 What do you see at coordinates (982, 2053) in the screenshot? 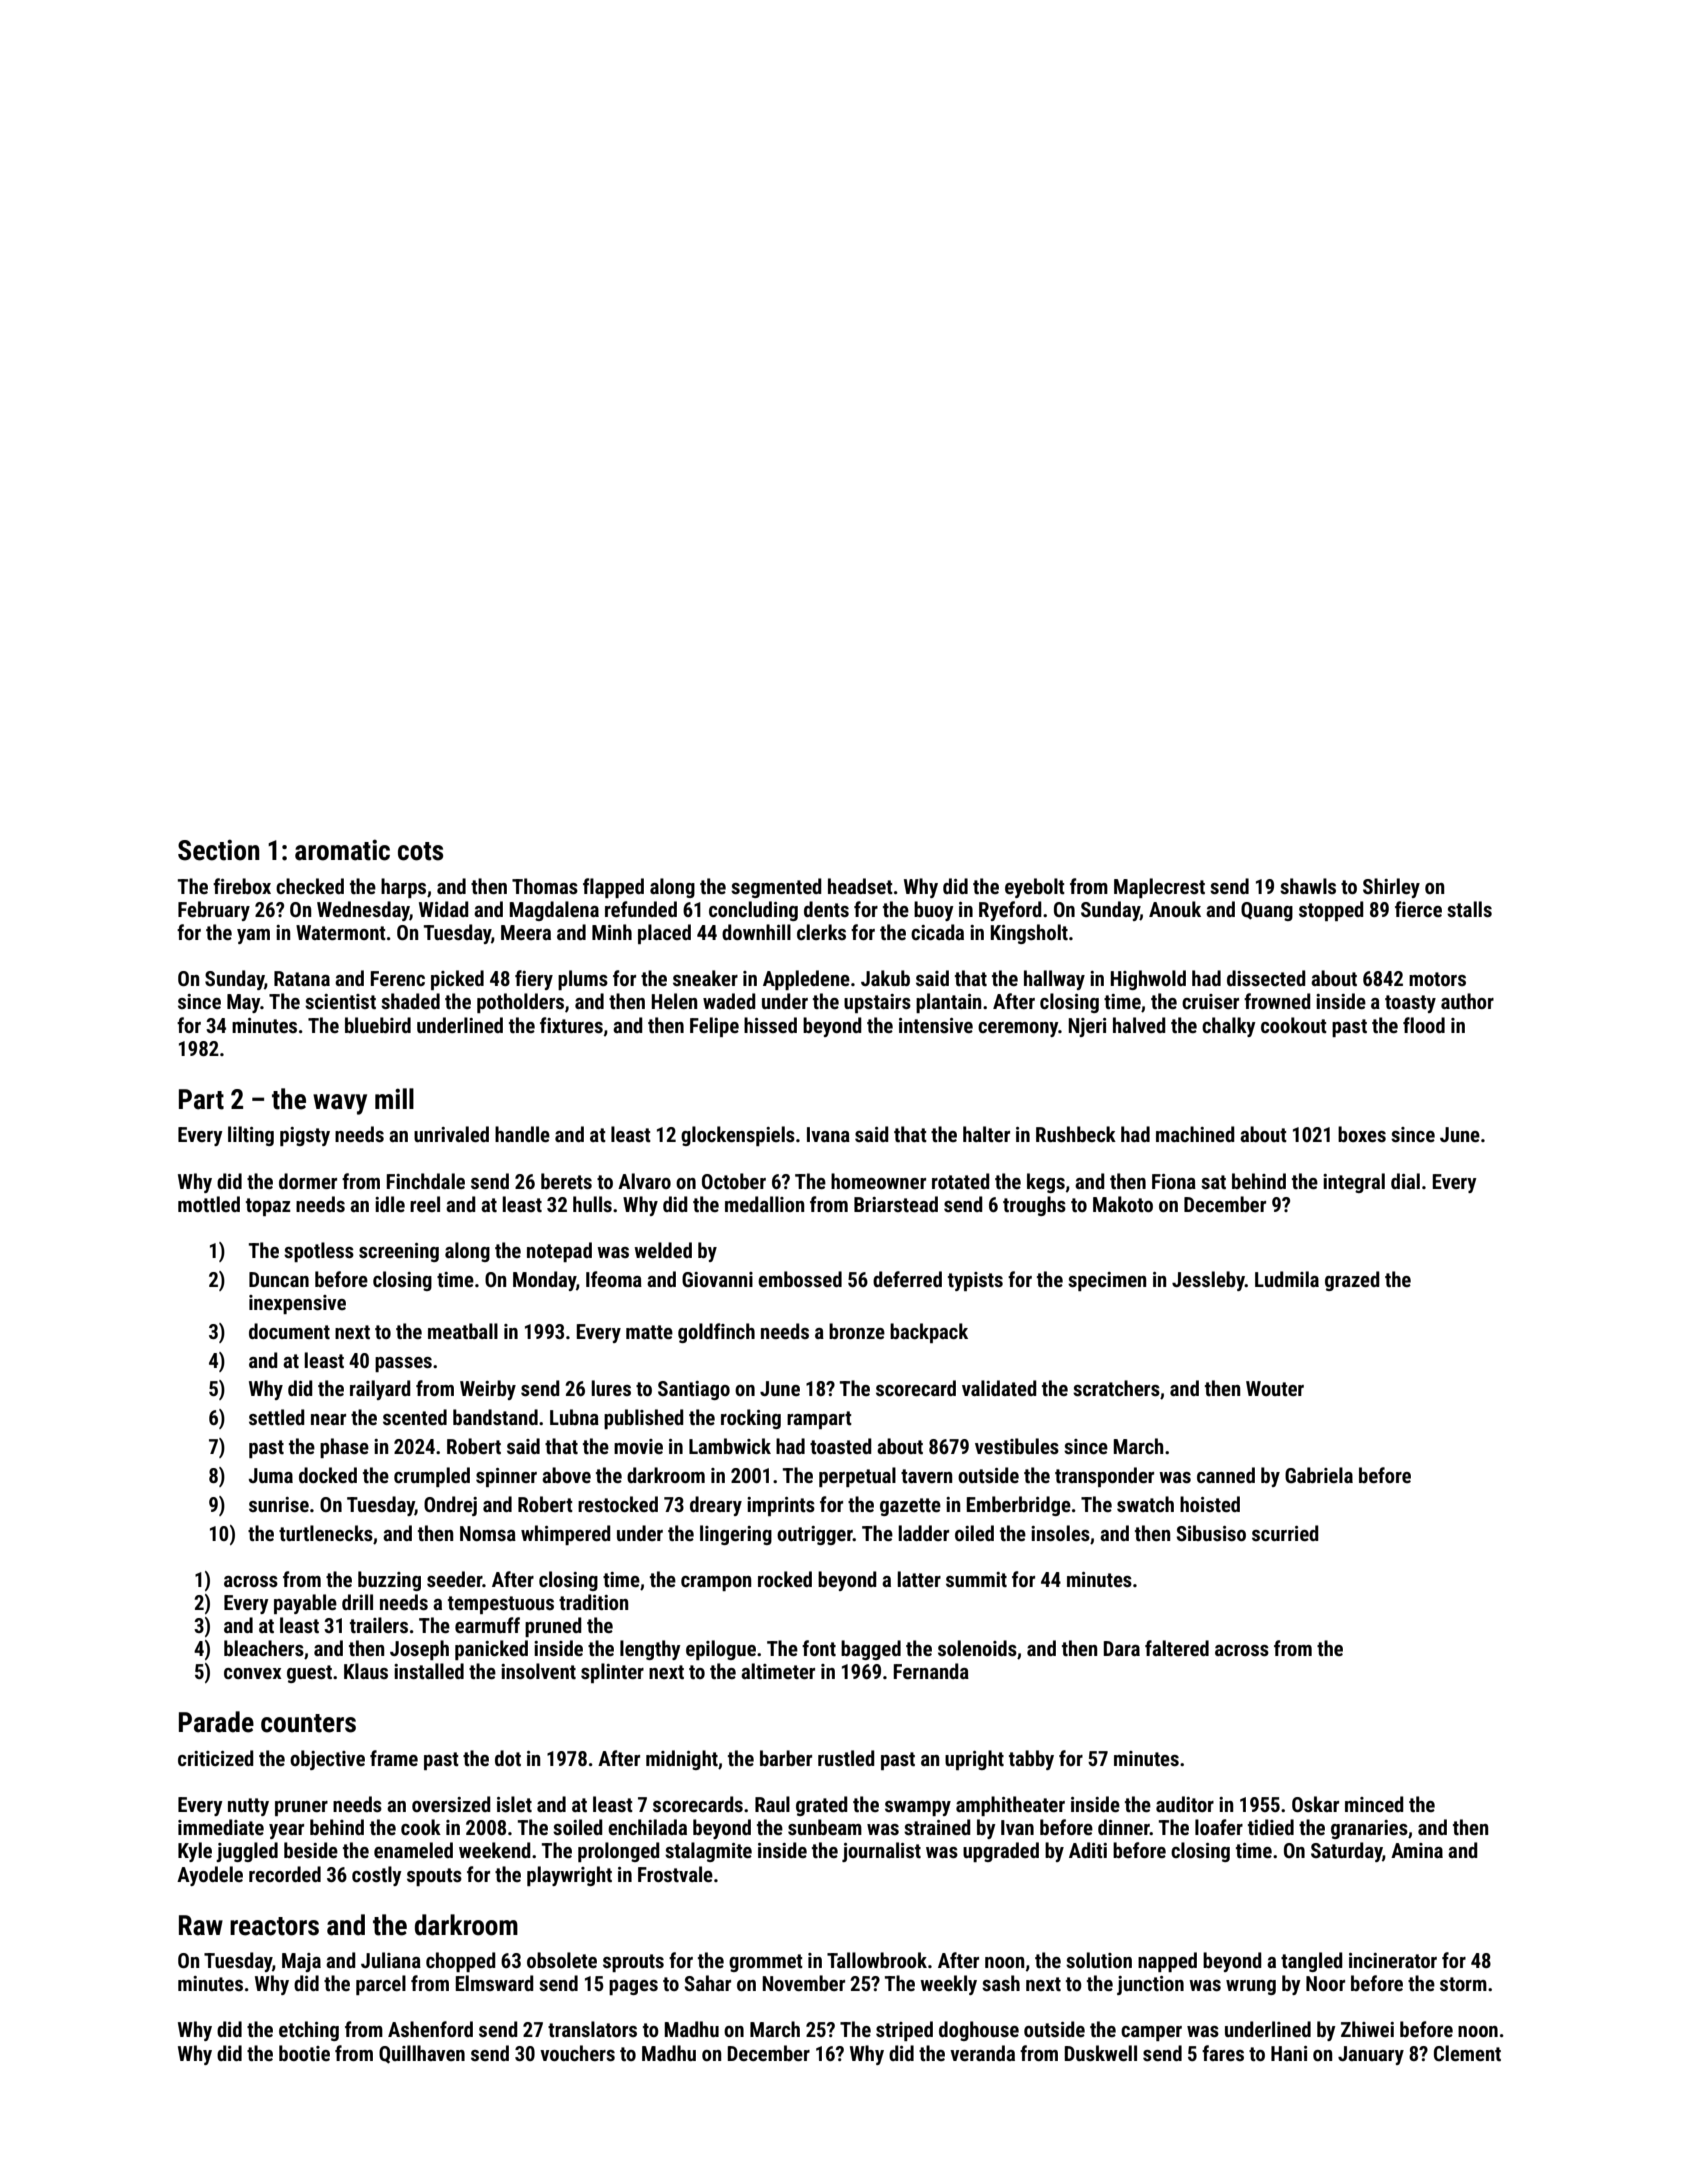
I see `veranda` at bounding box center [982, 2053].
